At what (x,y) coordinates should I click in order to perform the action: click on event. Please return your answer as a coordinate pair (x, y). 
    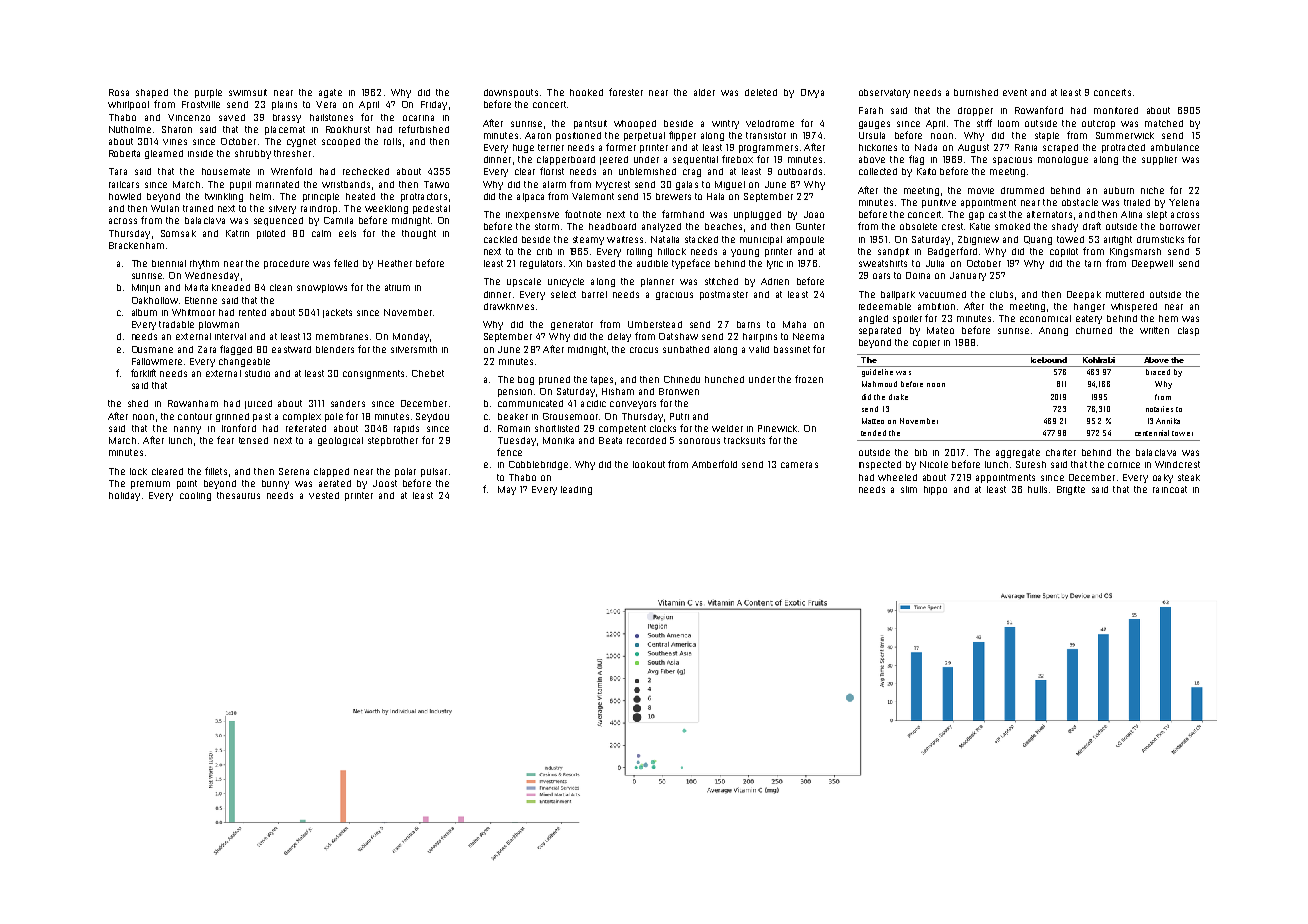
    Looking at the image, I should click on (1015, 92).
